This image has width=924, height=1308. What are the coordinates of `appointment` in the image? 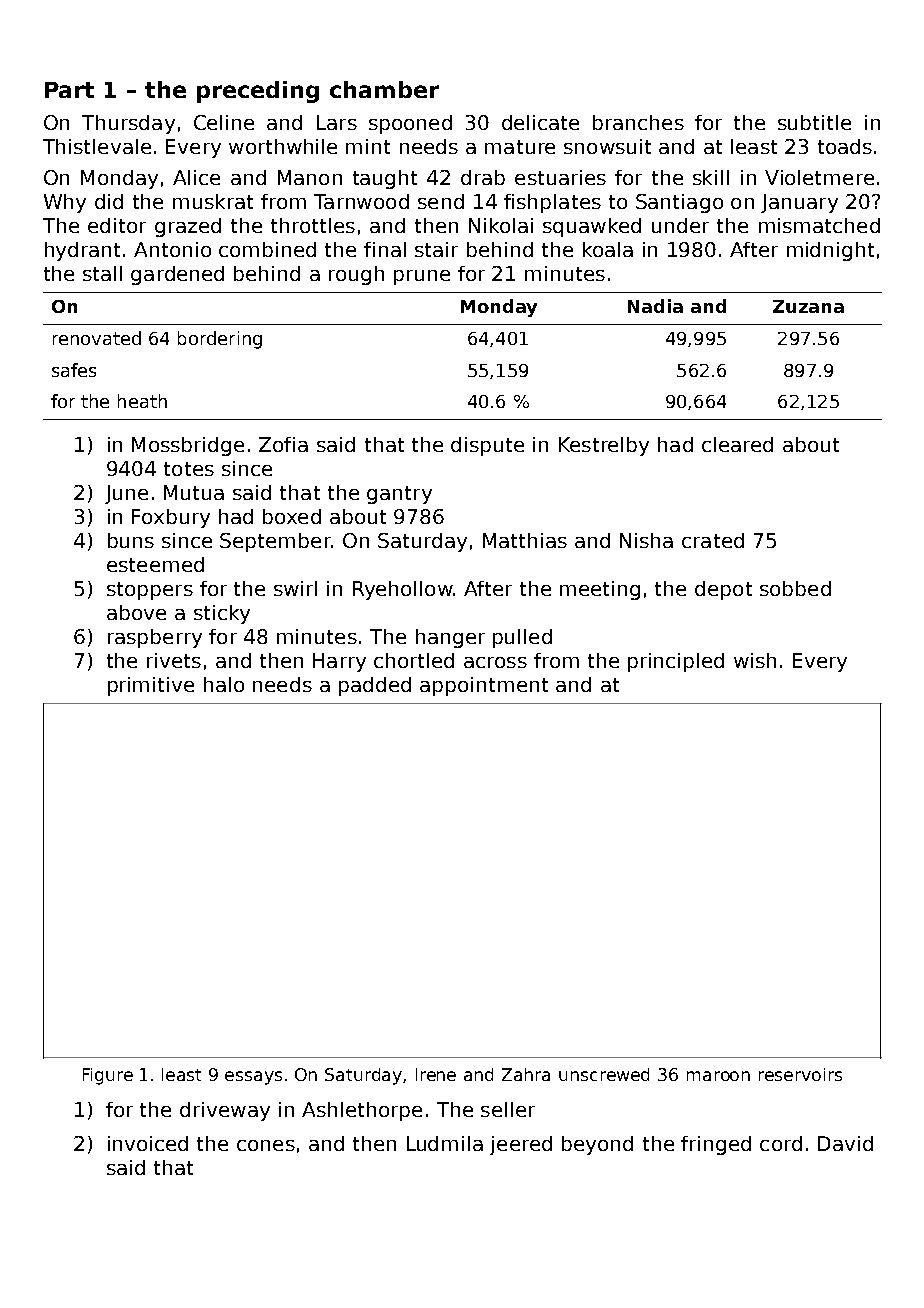 It's located at (484, 686).
